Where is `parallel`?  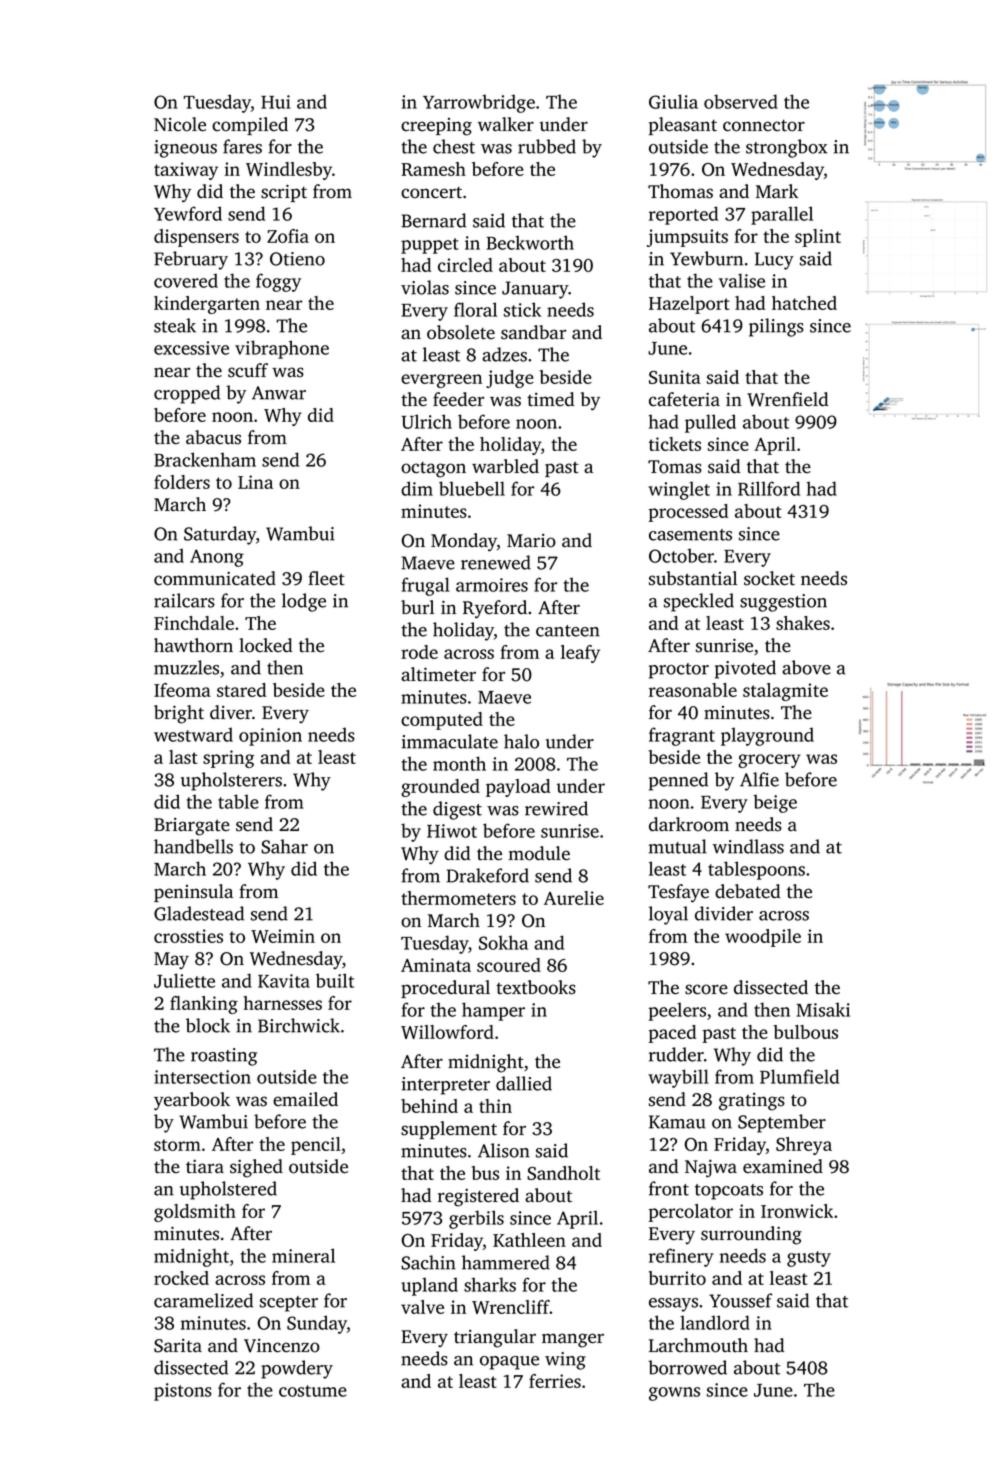
parallel is located at coordinates (782, 215).
